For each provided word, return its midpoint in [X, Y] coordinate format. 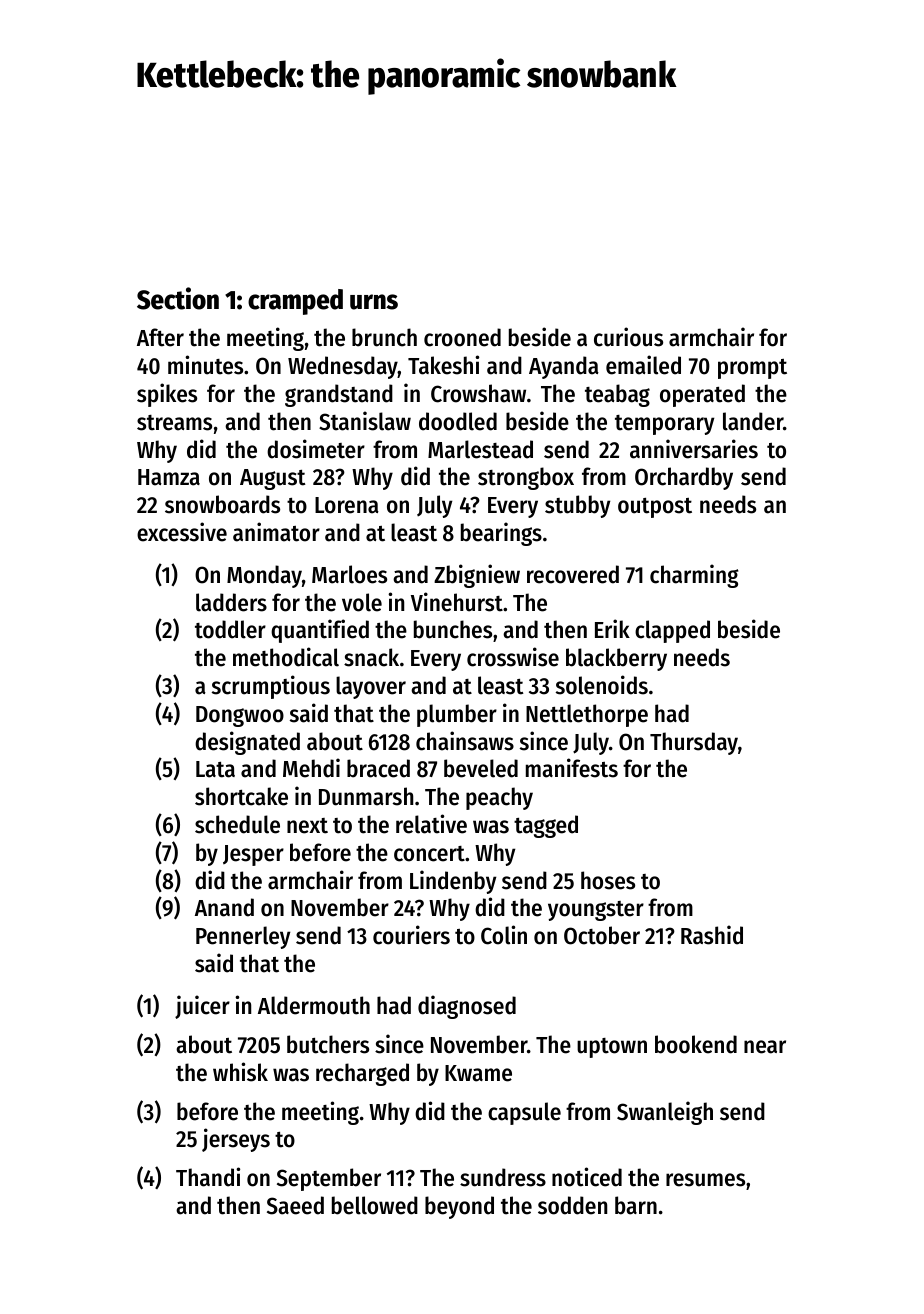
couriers [411, 935]
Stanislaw [365, 421]
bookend [696, 1044]
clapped [672, 631]
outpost [655, 508]
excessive [182, 532]
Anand [224, 907]
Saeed [295, 1205]
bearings [501, 534]
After [160, 337]
